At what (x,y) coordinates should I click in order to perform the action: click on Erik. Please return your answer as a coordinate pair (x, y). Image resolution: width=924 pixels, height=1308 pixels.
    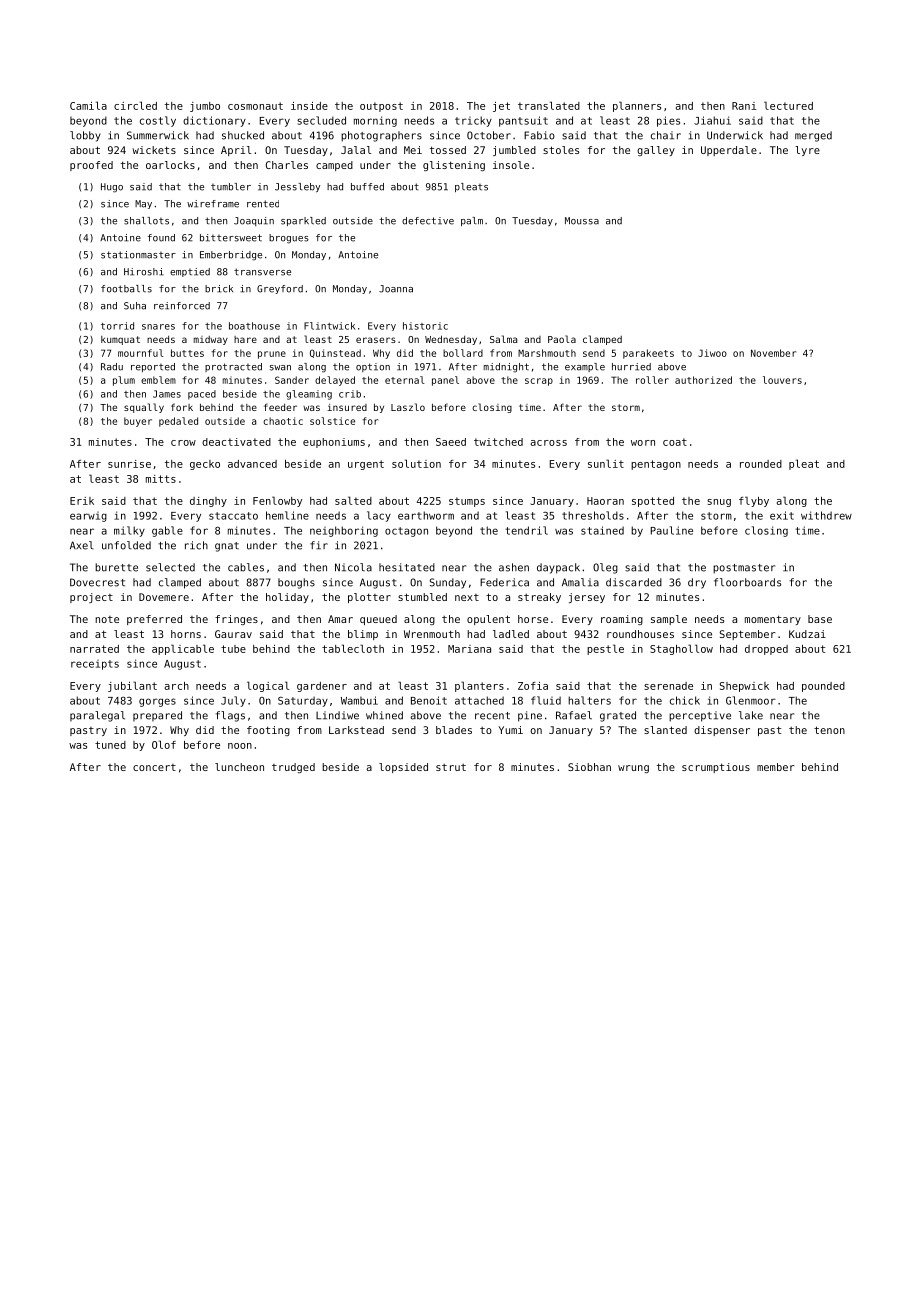
    Looking at the image, I should click on (82, 501).
